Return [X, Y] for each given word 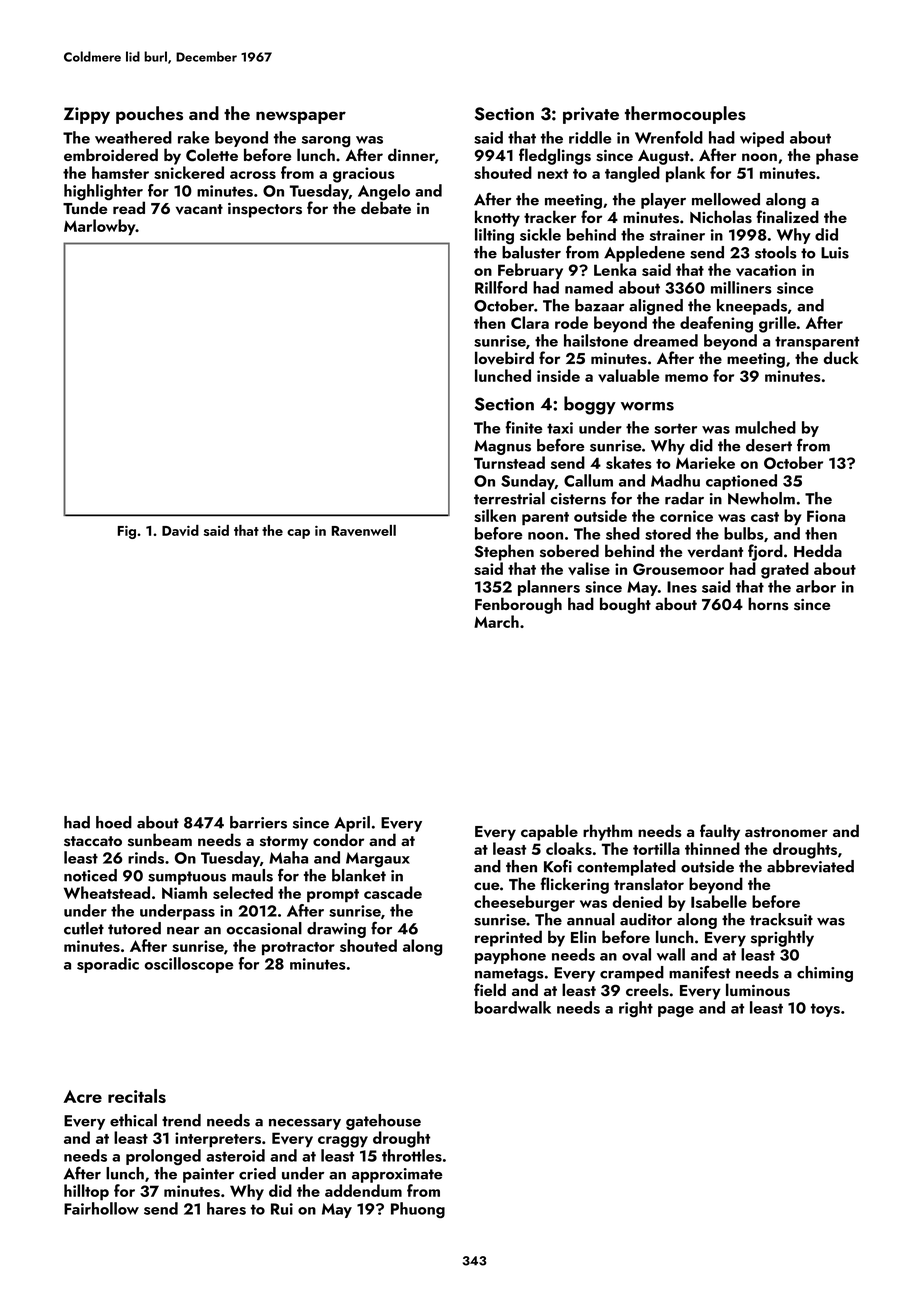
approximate [397, 1175]
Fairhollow [101, 1208]
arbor [816, 586]
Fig [127, 532]
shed [623, 533]
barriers [258, 822]
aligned [656, 307]
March [496, 621]
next [553, 174]
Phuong [418, 1210]
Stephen [504, 552]
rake [194, 137]
